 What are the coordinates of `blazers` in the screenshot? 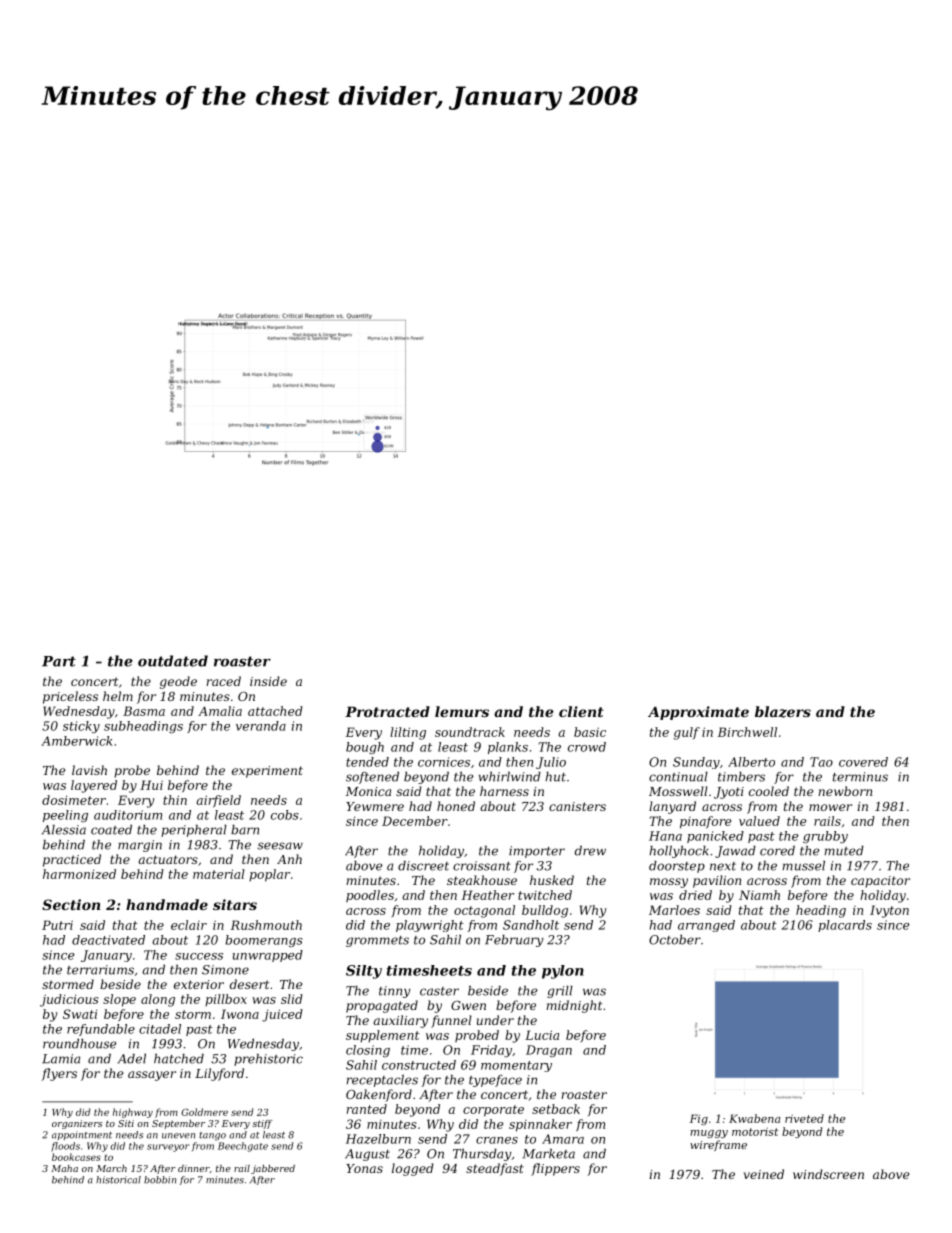 It's located at (783, 712).
